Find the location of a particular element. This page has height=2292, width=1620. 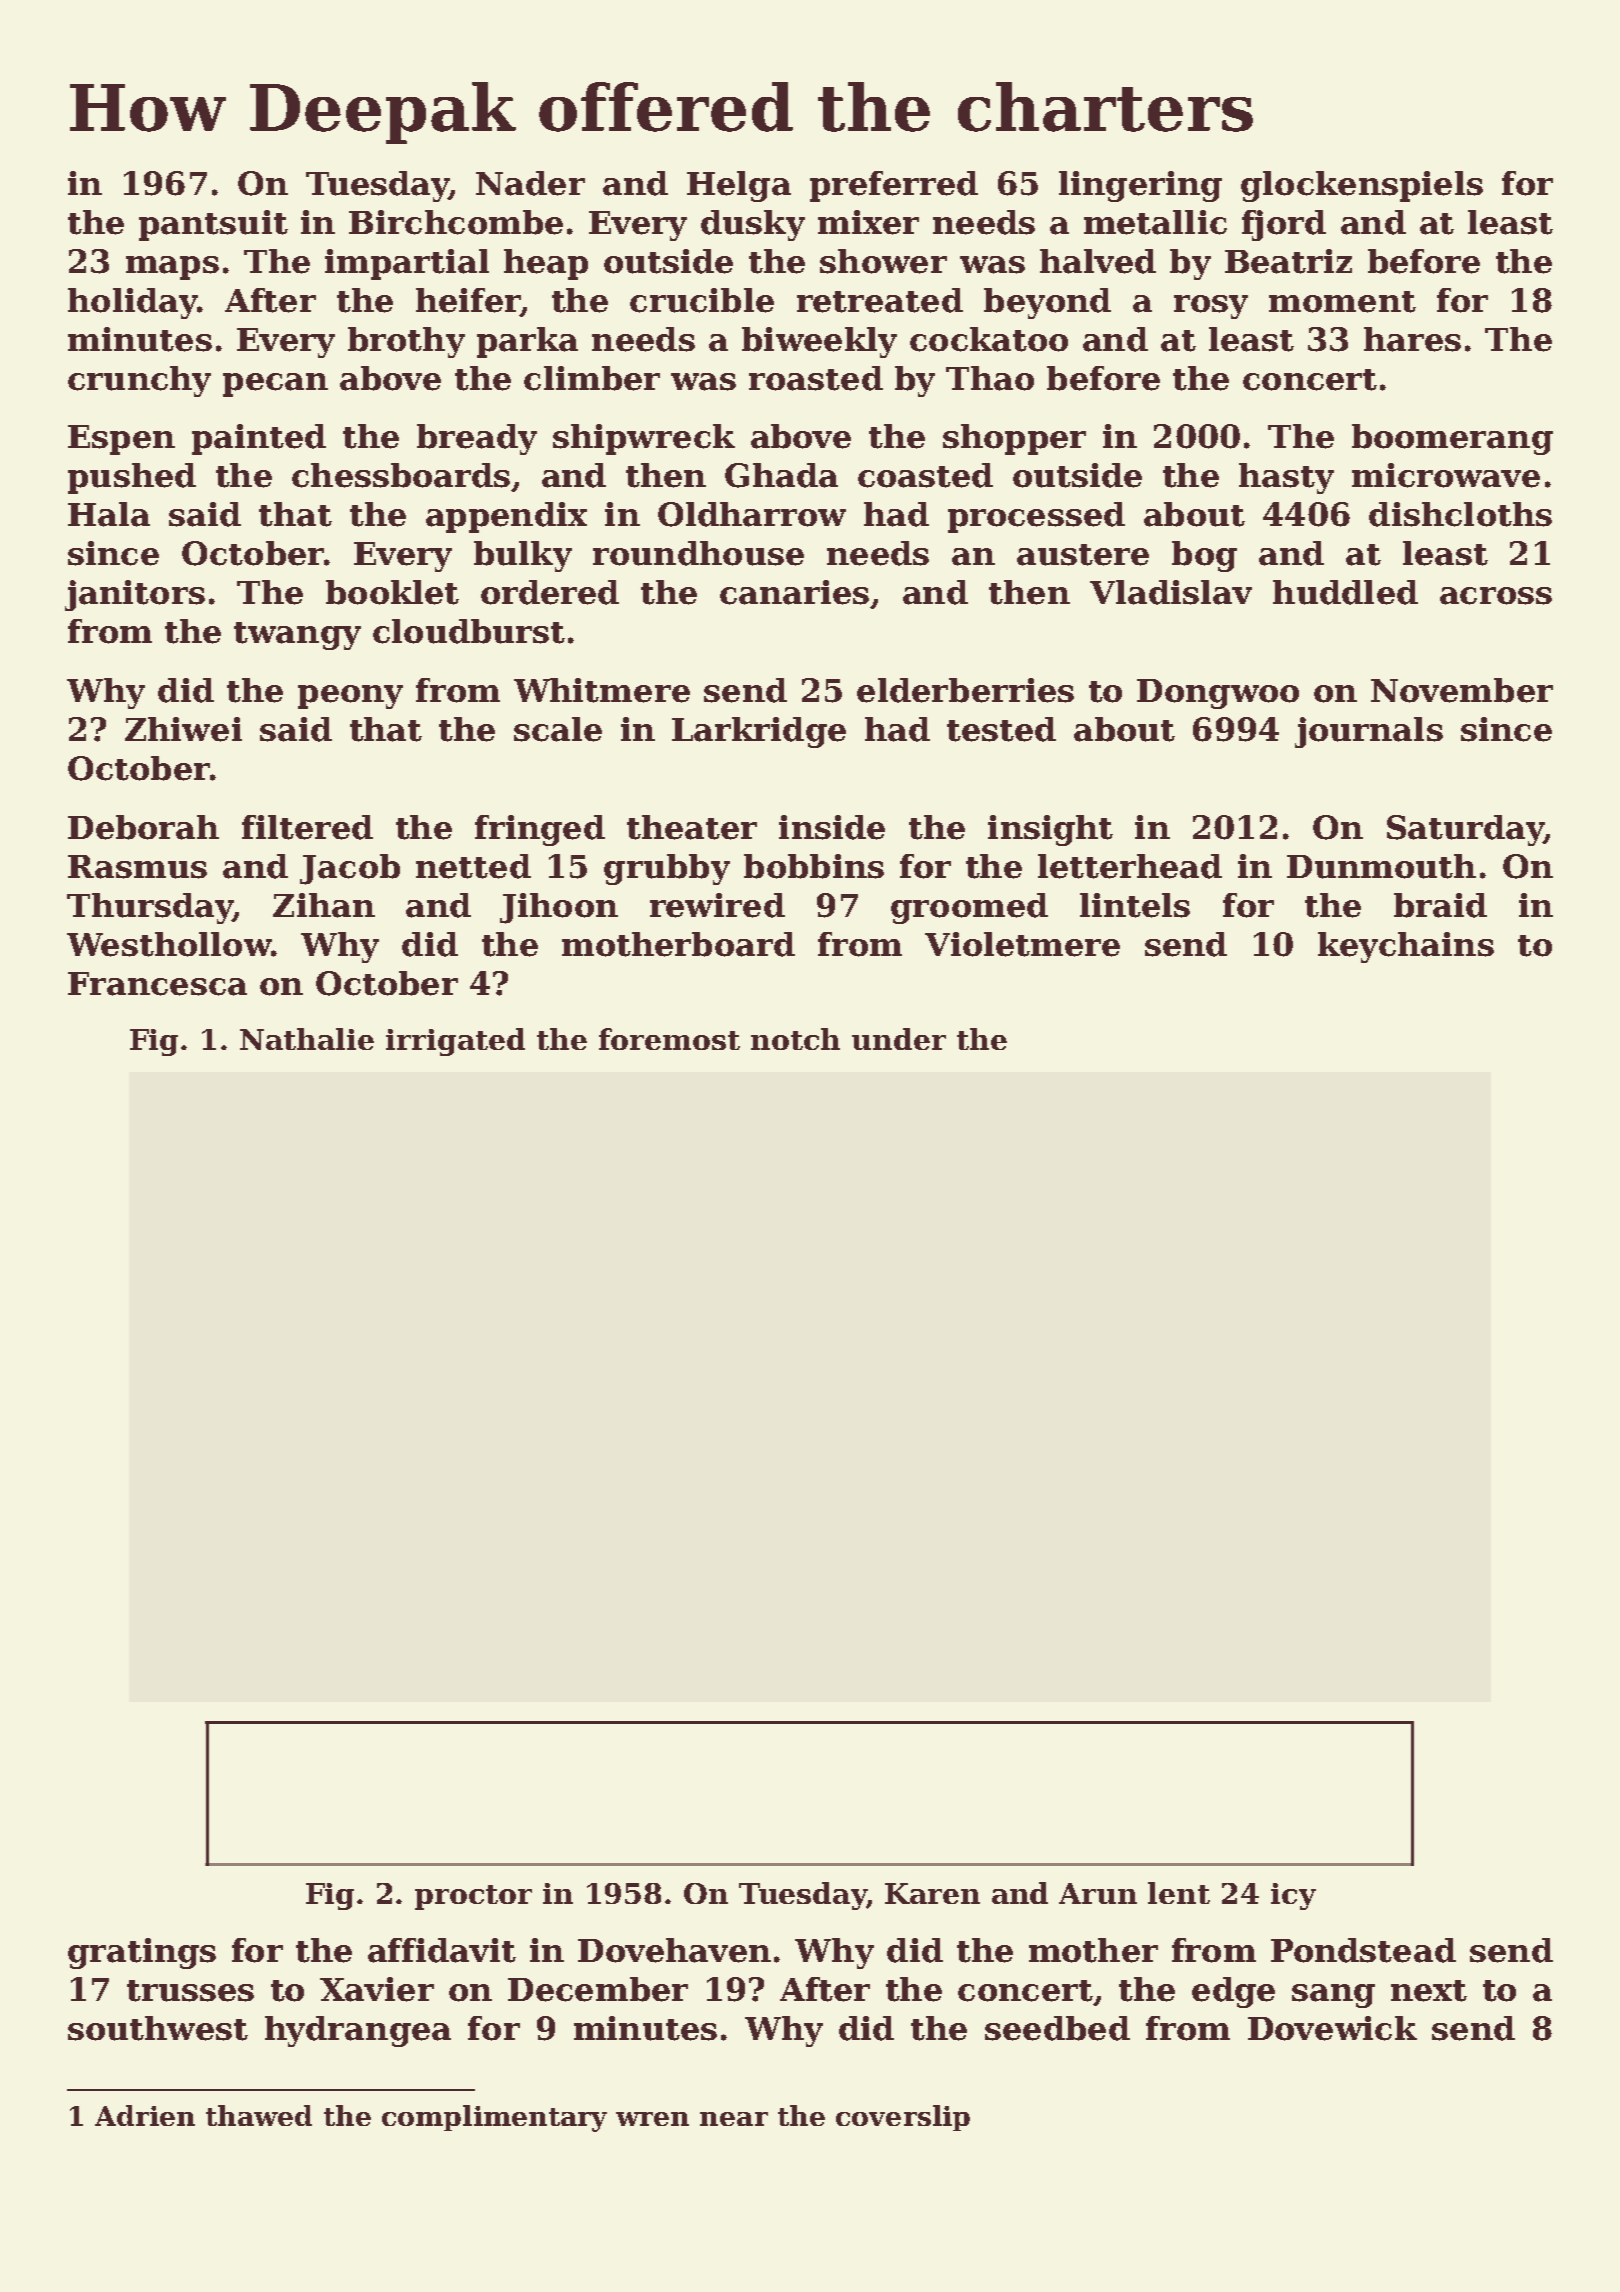

glockenspiels is located at coordinates (1362, 186).
